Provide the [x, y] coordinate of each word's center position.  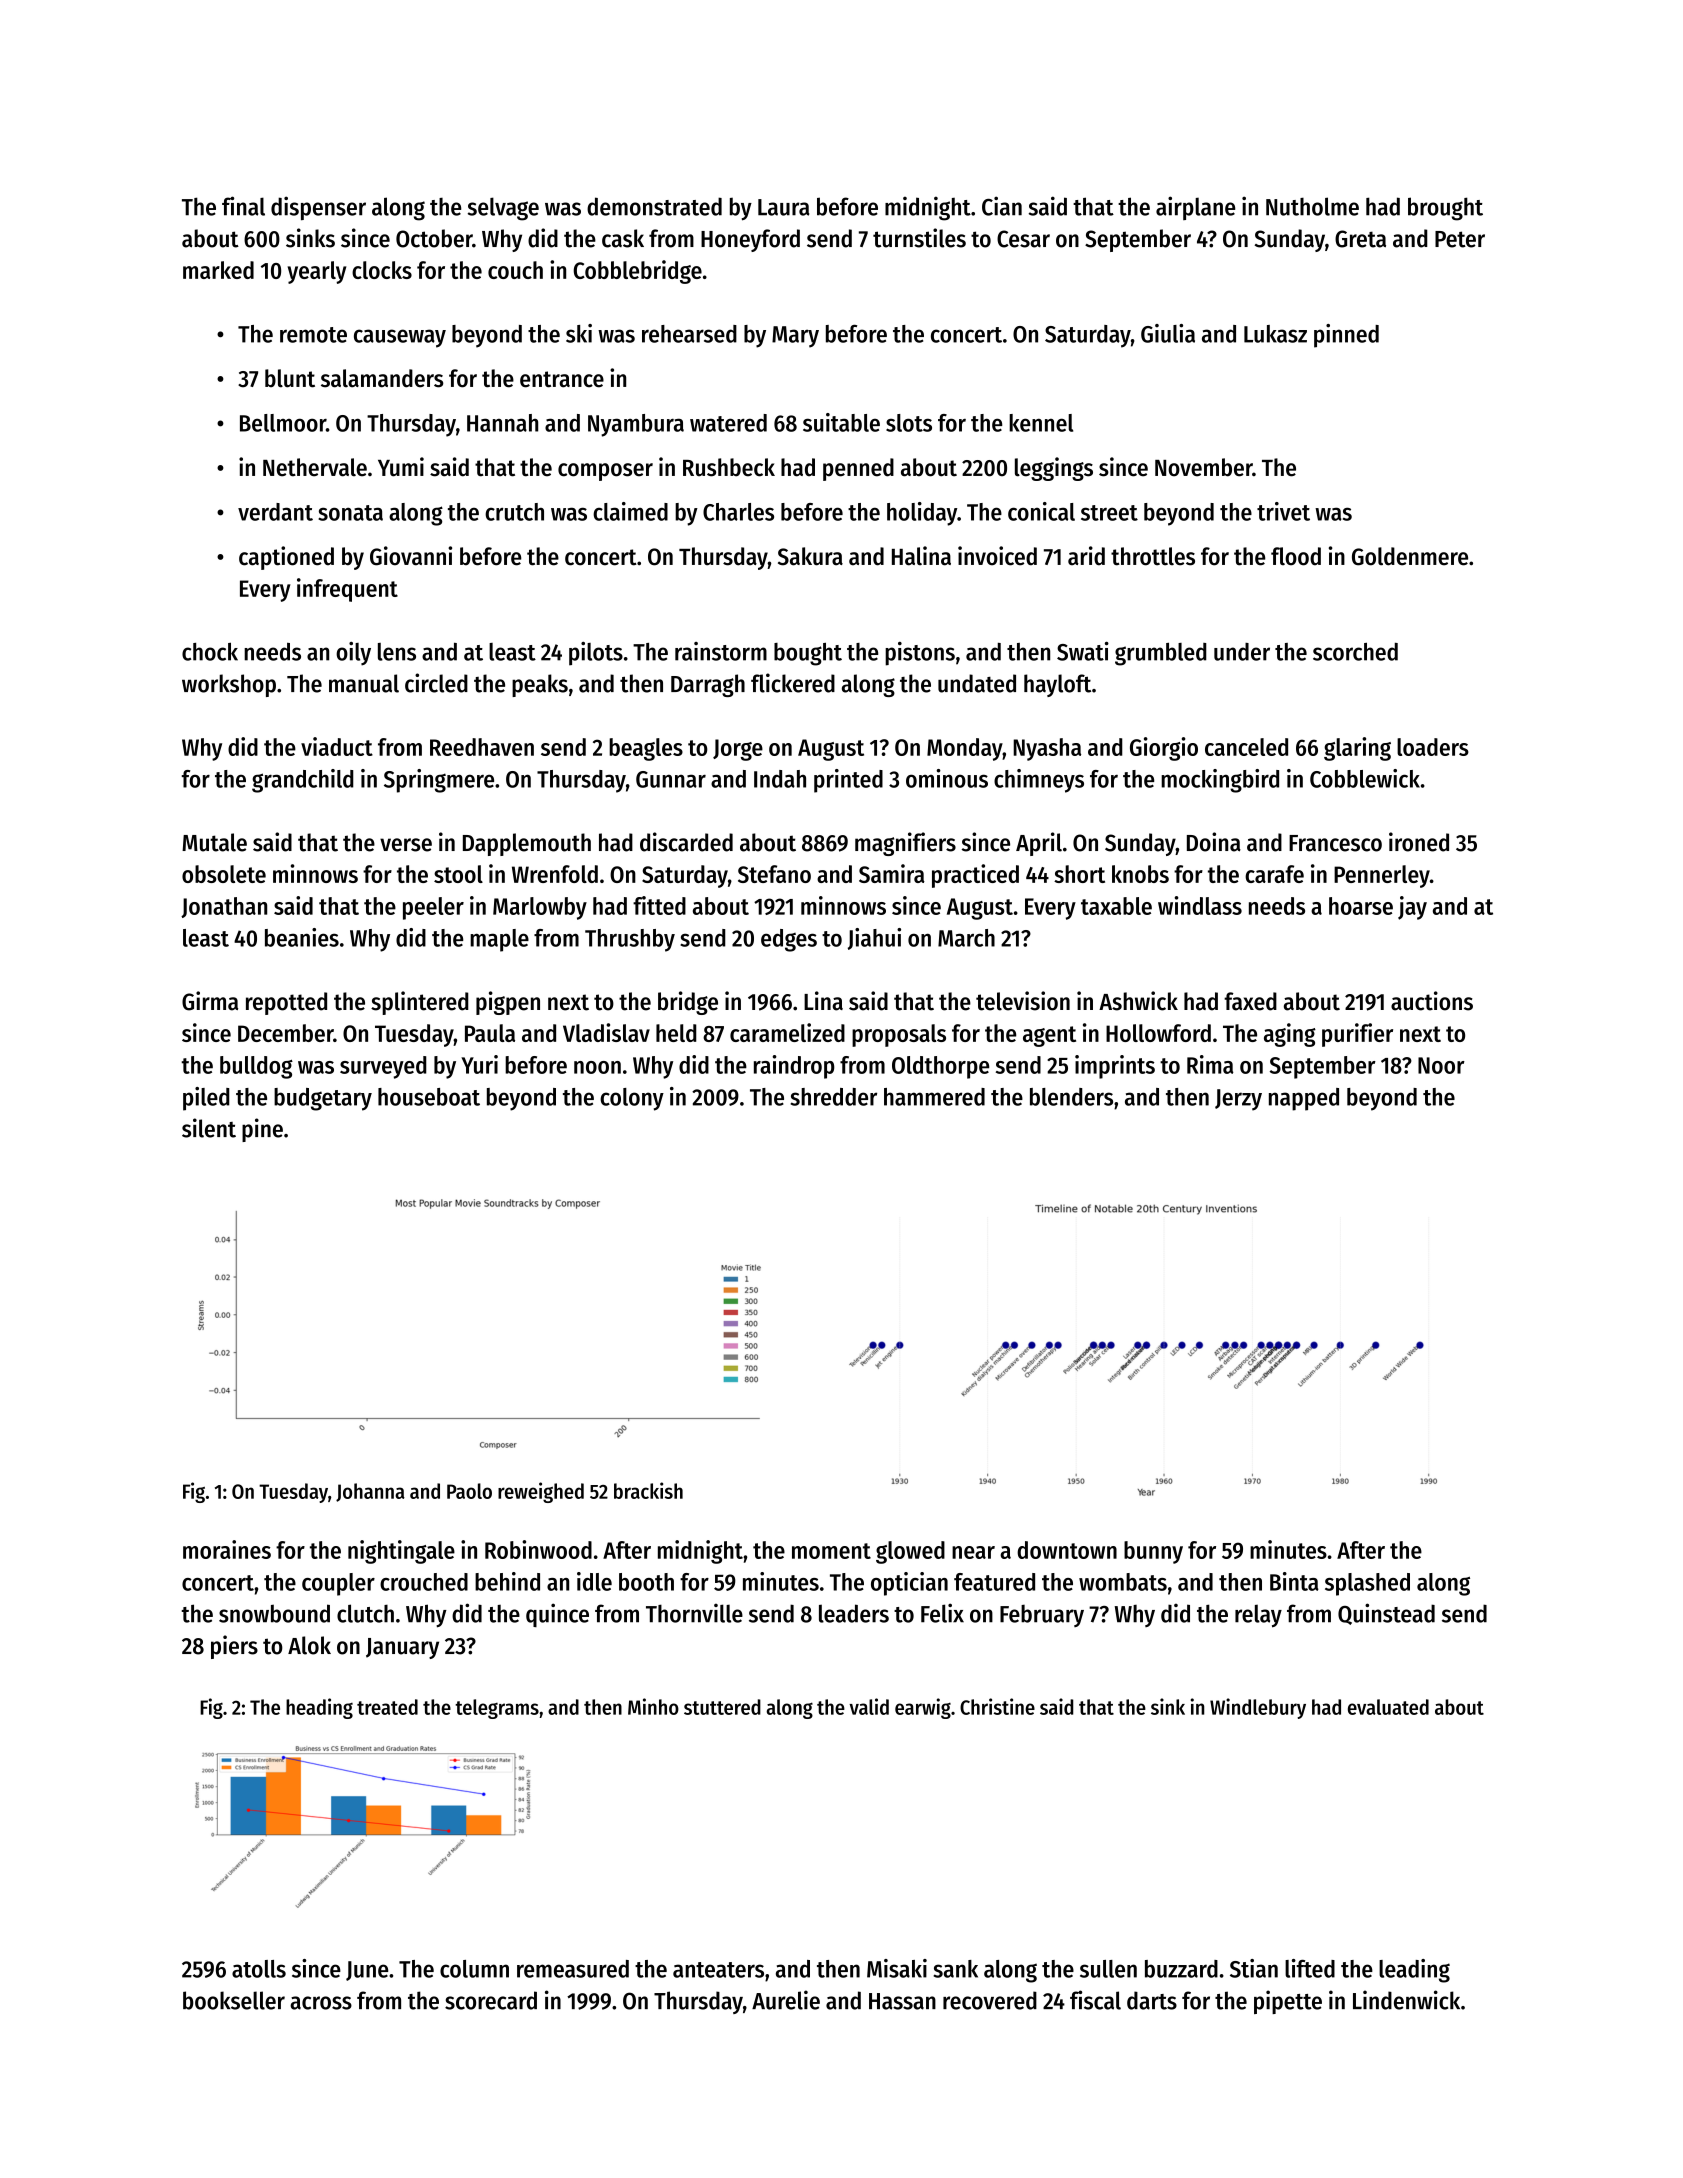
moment [831, 1551]
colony [632, 1099]
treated [387, 1707]
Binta [1294, 1581]
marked [218, 270]
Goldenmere [1410, 556]
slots [909, 423]
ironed [1419, 842]
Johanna [370, 1492]
